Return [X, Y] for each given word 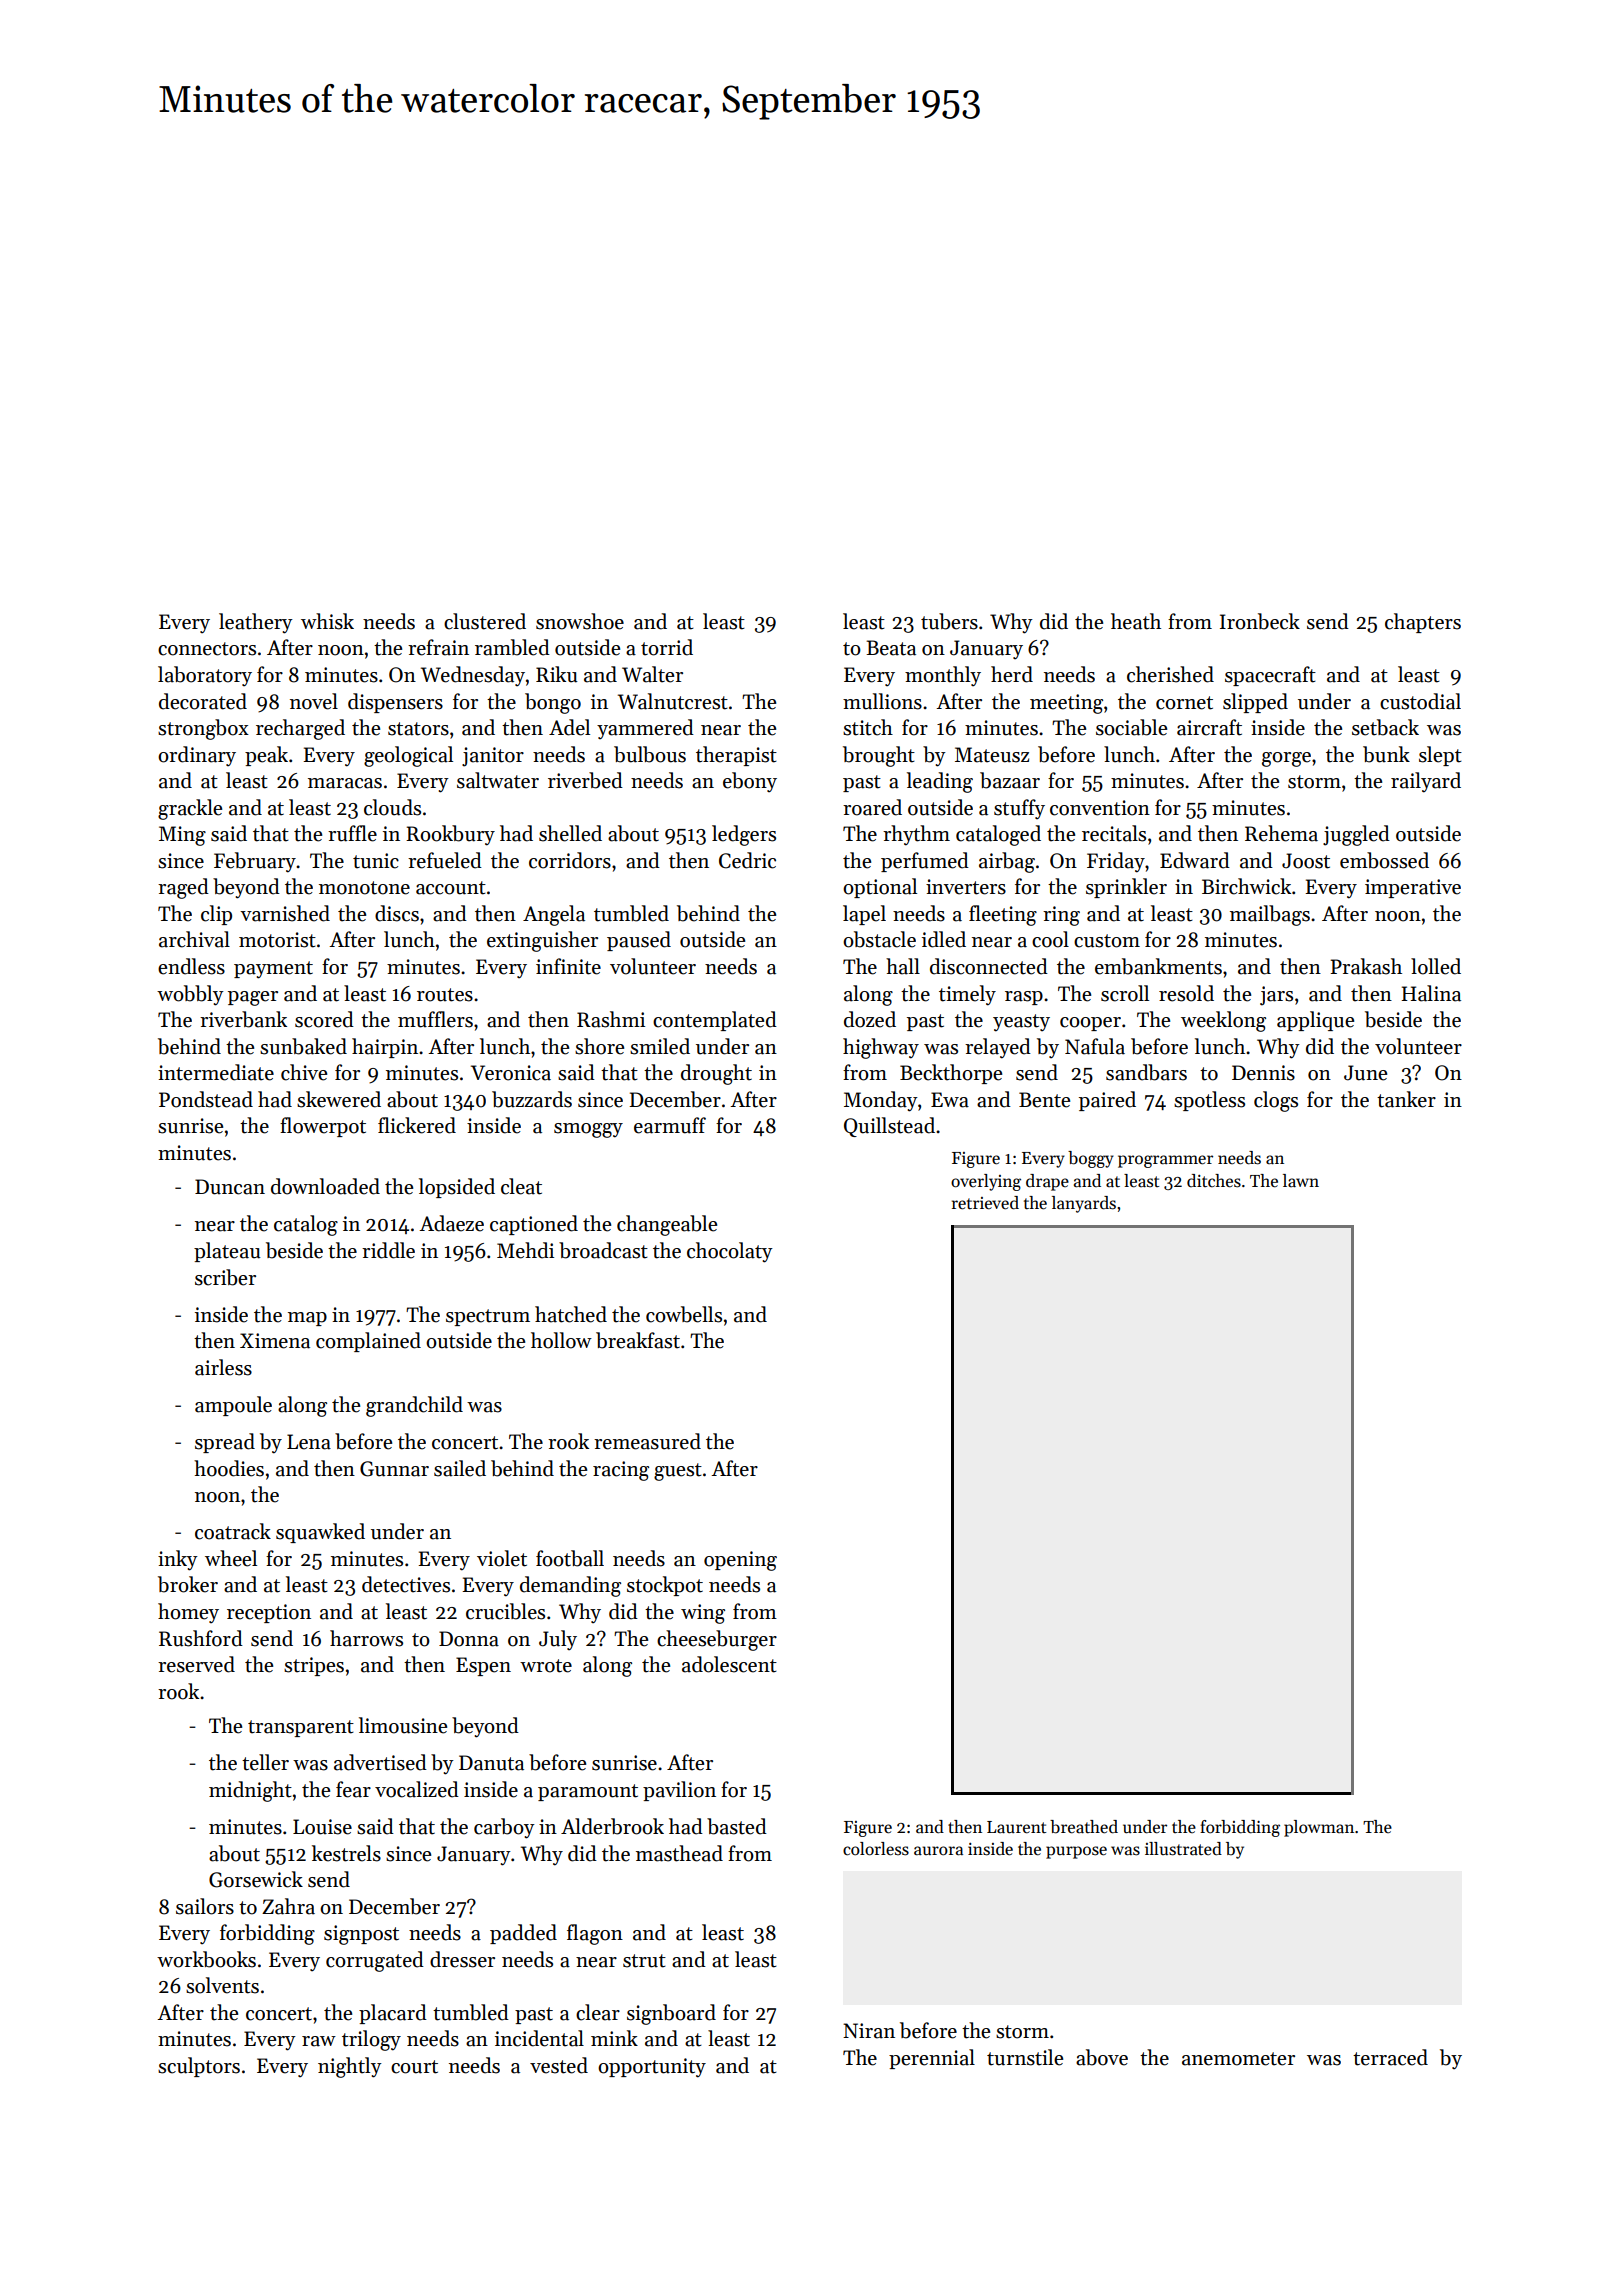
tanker [1406, 1099]
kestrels [346, 1853]
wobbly [190, 995]
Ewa [950, 1100]
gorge [1286, 759]
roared [872, 807]
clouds [392, 807]
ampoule [233, 1406]
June [1365, 1073]
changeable [667, 1225]
